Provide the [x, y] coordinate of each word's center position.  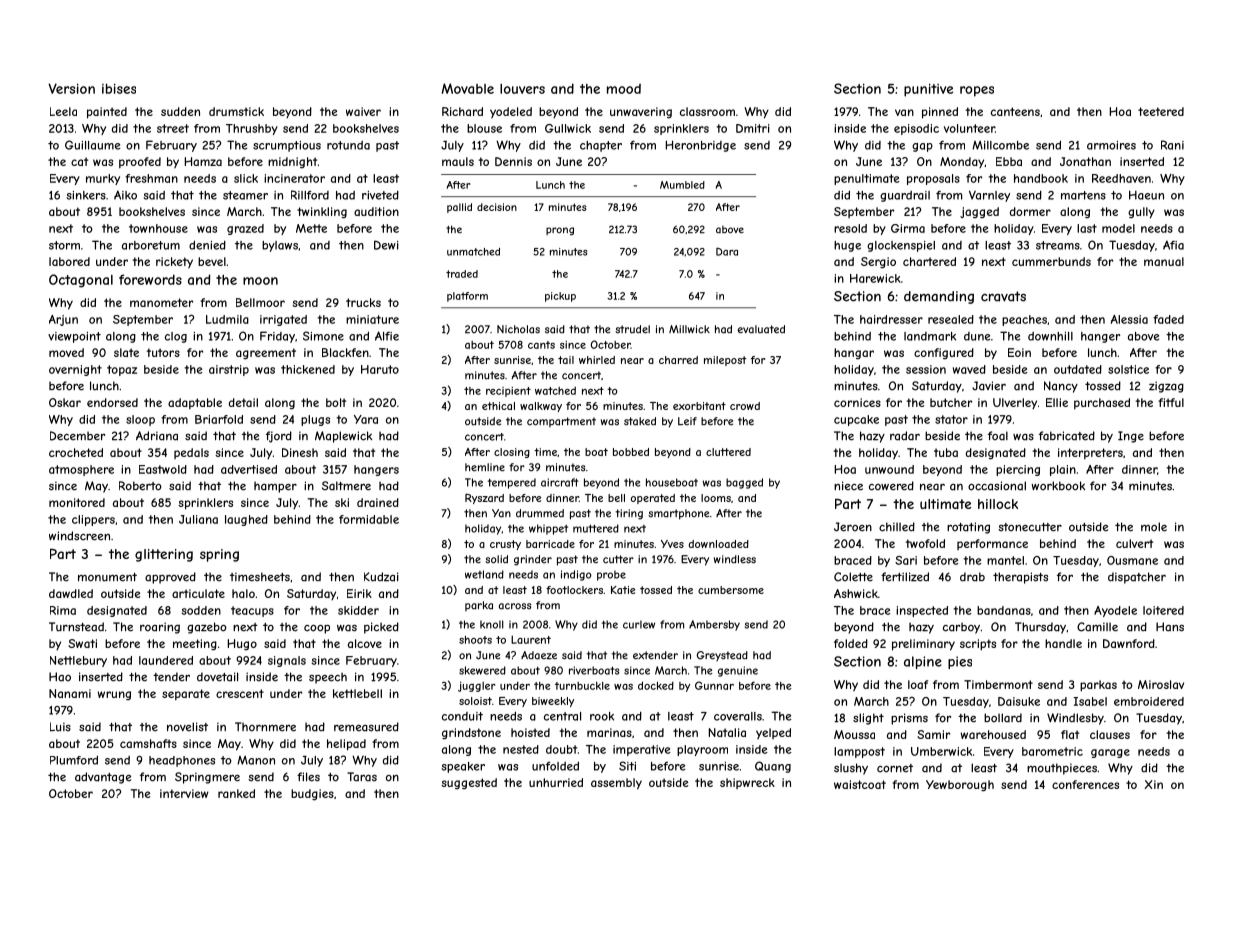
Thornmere [265, 727]
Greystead [722, 656]
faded [1168, 319]
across [515, 606]
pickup [560, 297]
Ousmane [1132, 560]
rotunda [348, 145]
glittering [164, 555]
